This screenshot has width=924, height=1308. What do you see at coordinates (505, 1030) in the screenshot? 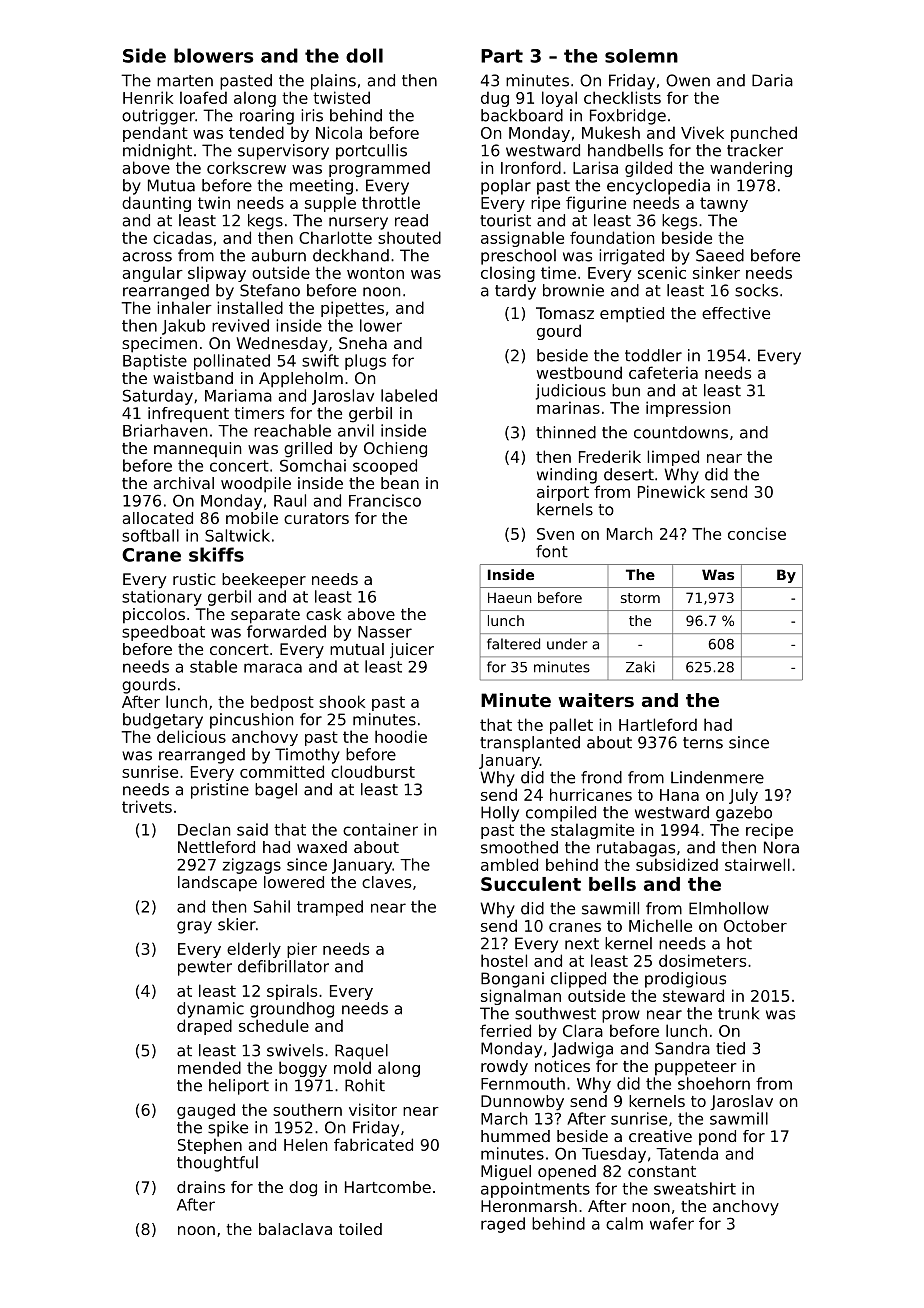
I see `ferried` at bounding box center [505, 1030].
